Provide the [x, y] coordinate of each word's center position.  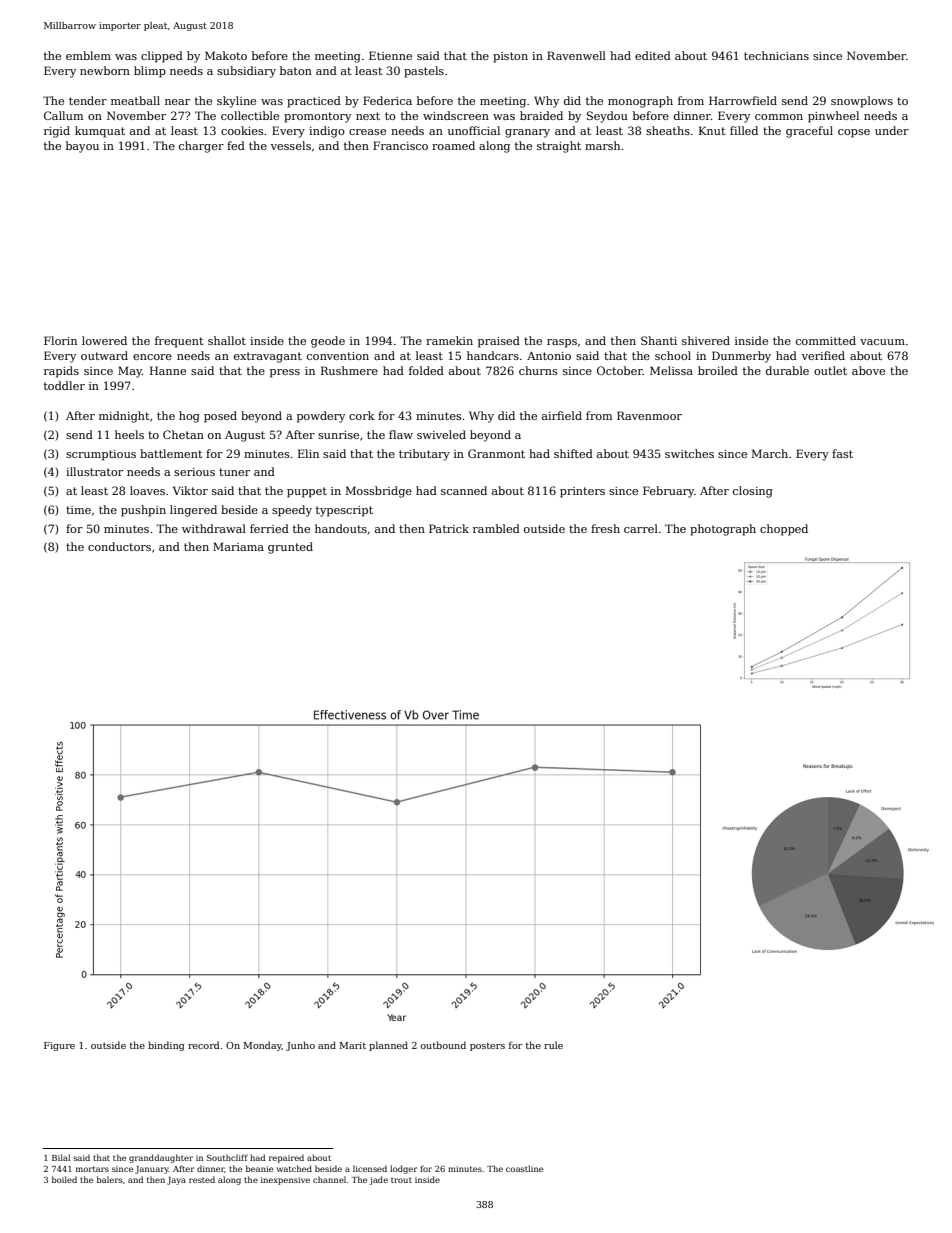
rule [553, 1045]
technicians [776, 55]
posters [487, 1046]
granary [527, 133]
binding [166, 1046]
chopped [784, 530]
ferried [269, 528]
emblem [88, 55]
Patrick [449, 528]
